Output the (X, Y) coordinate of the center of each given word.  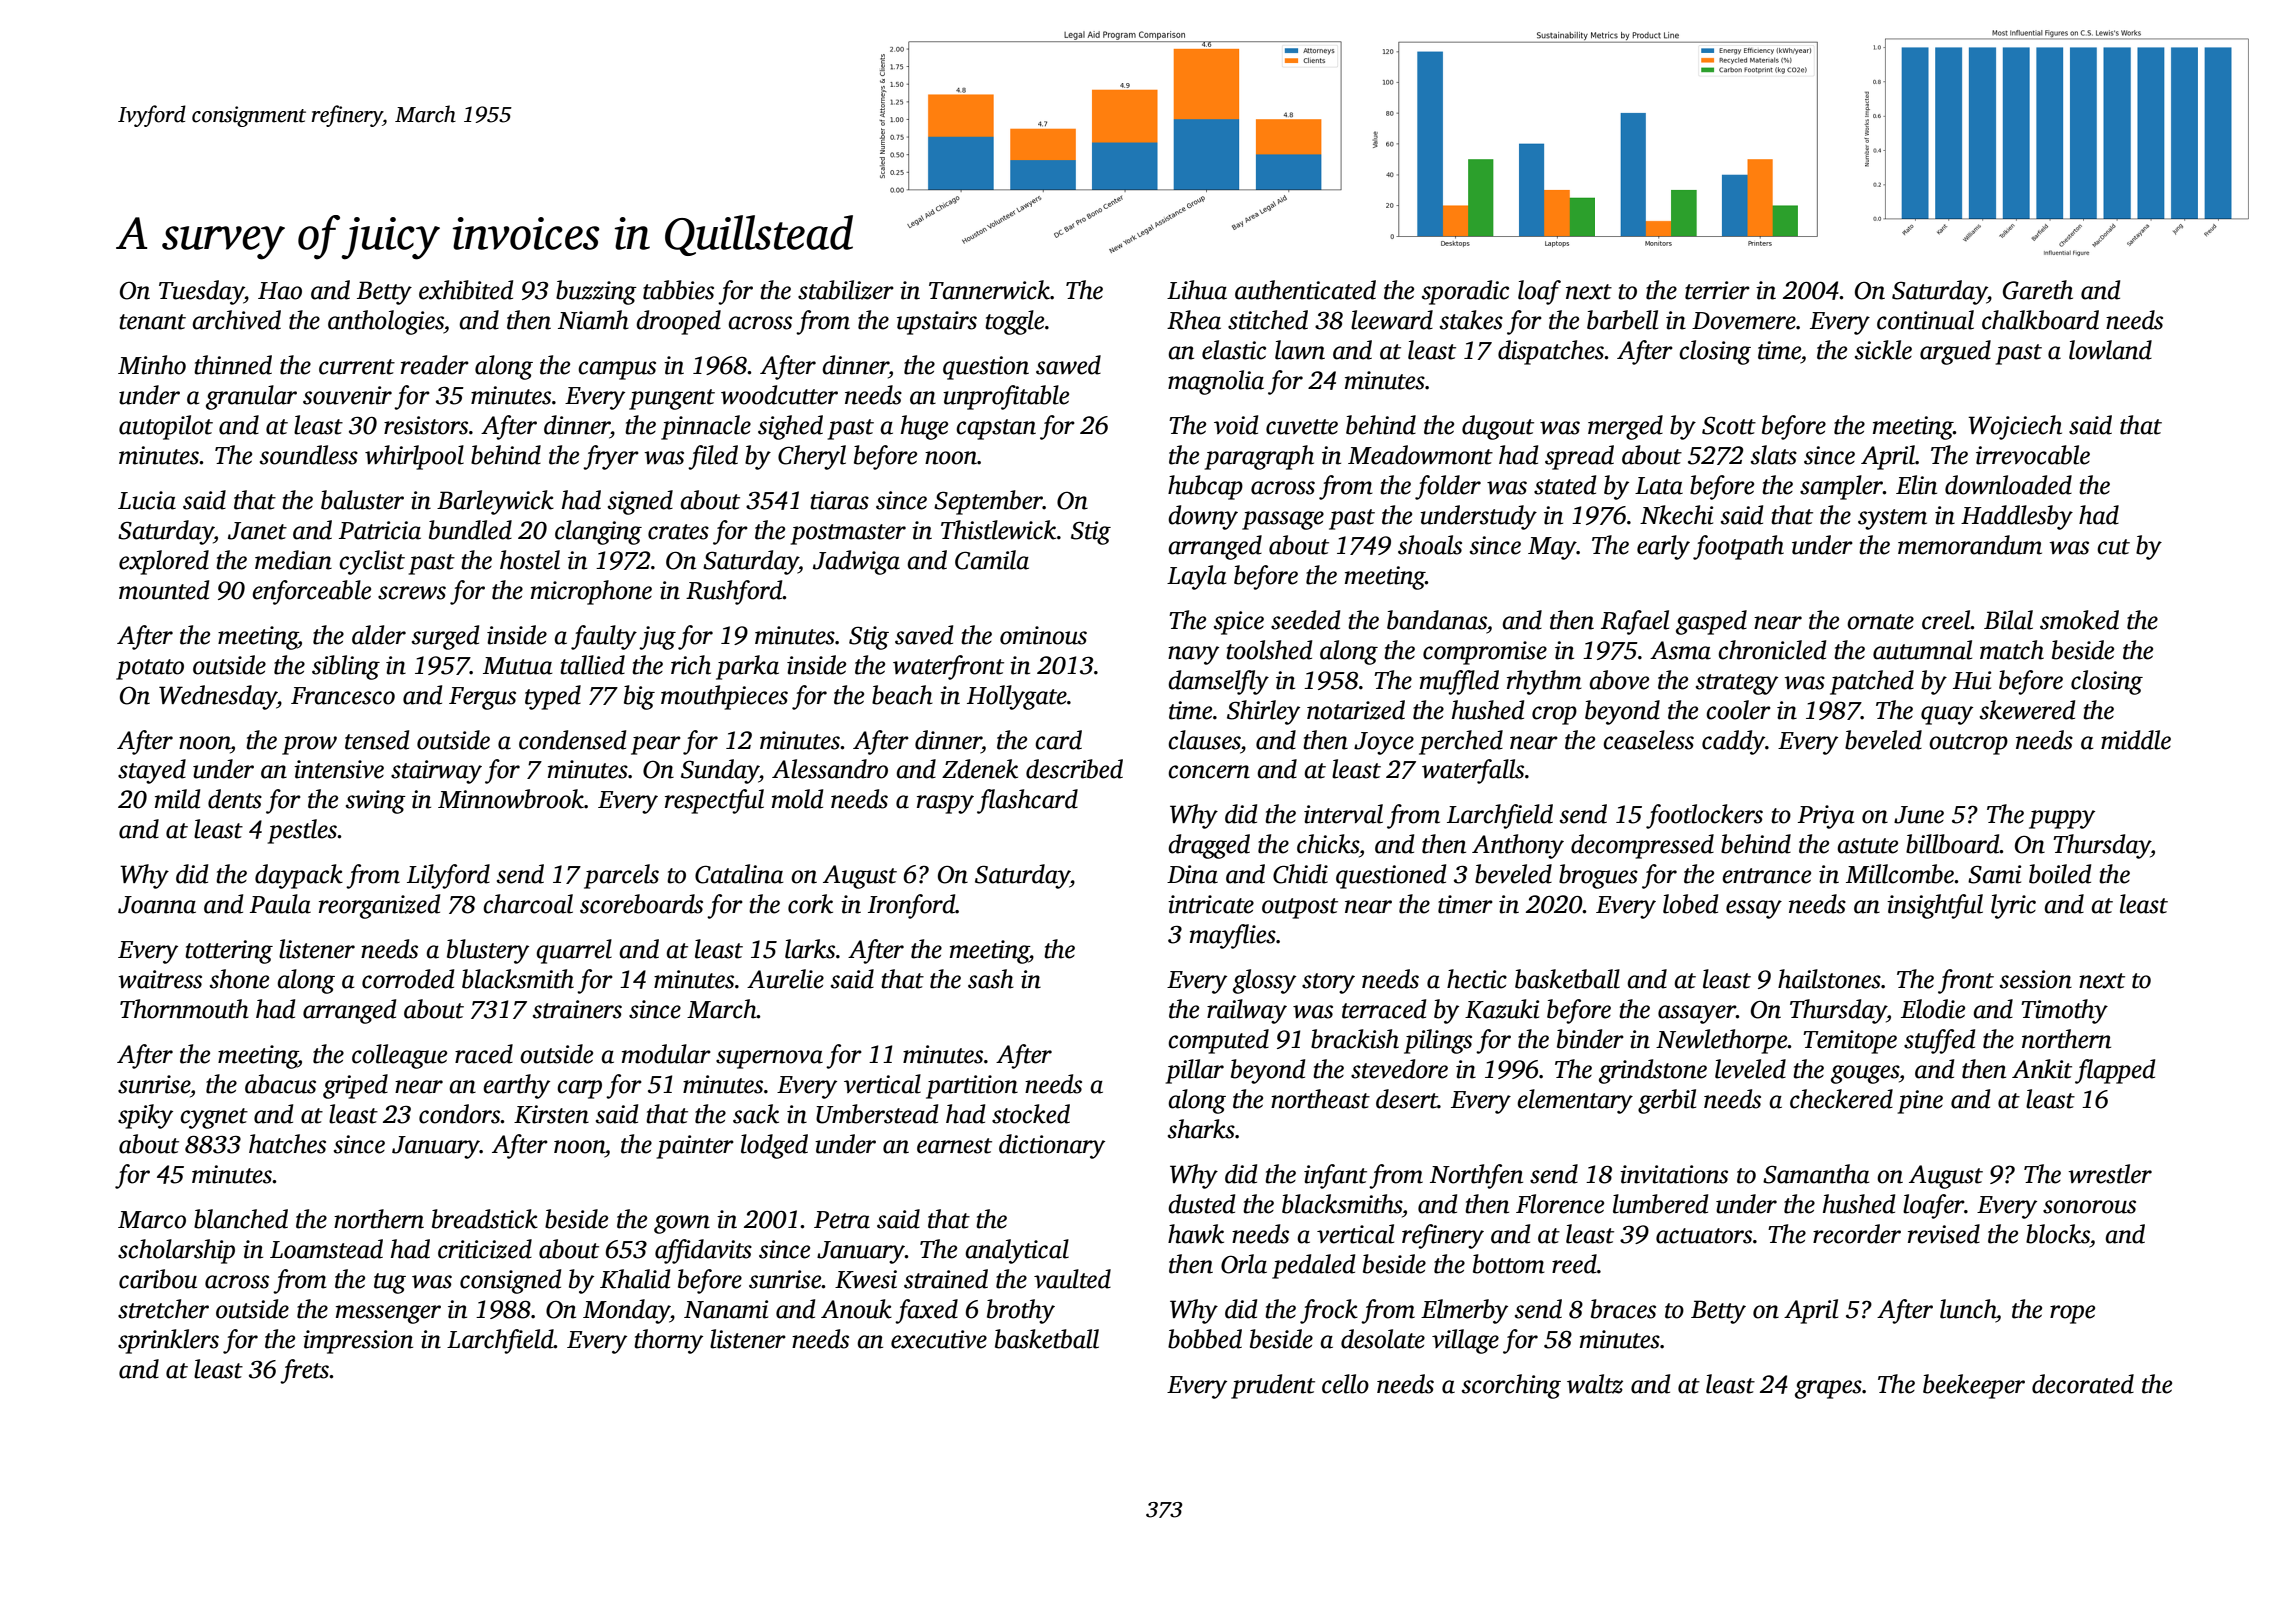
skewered (2027, 710)
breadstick (485, 1219)
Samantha (1816, 1174)
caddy (1733, 742)
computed (1218, 1041)
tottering (229, 952)
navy (1193, 655)
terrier (1717, 290)
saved (924, 635)
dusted (1201, 1204)
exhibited (466, 290)
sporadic (1465, 292)
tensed (377, 740)
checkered (1841, 1099)
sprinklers (168, 1341)
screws (412, 593)
